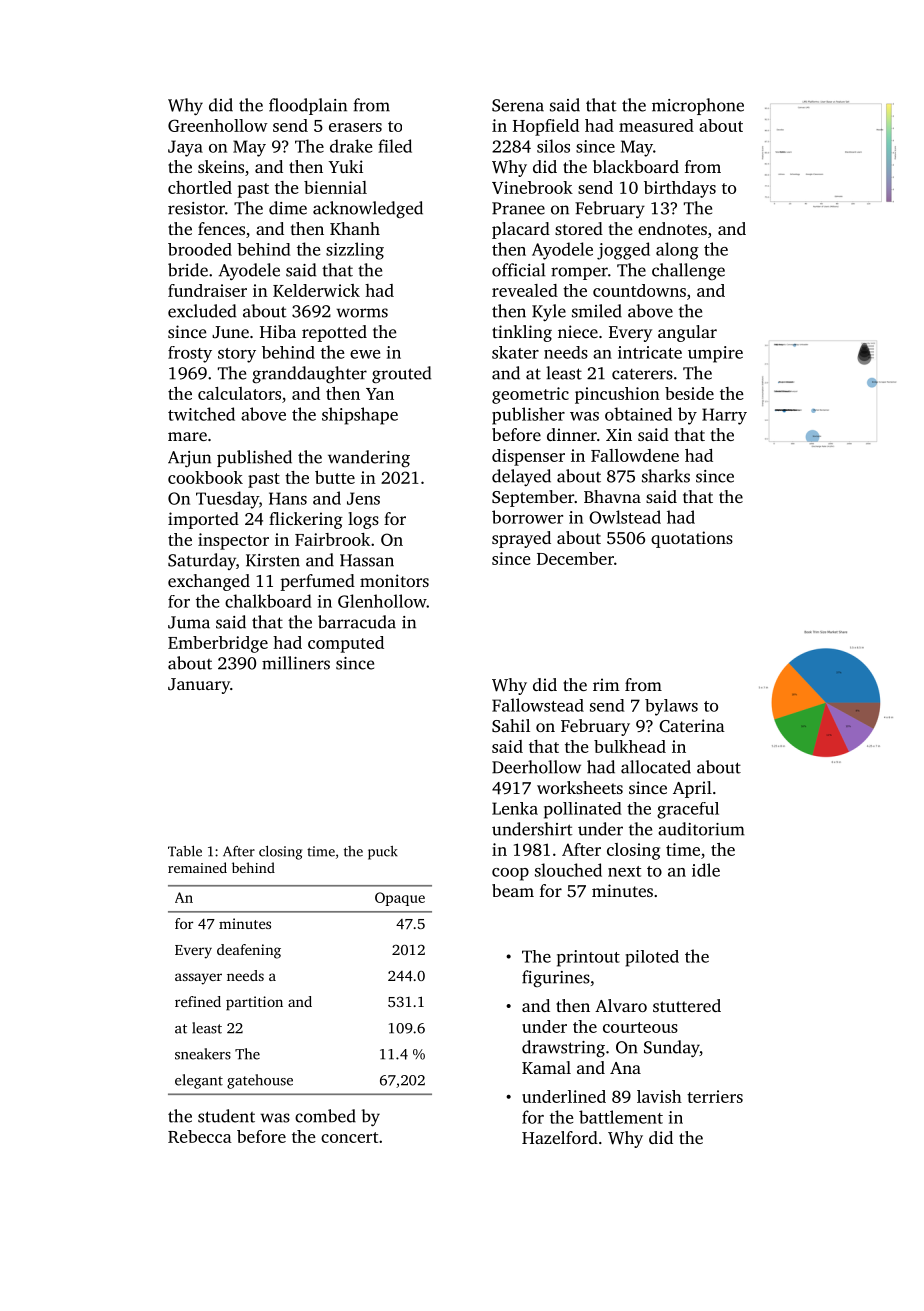 The image size is (924, 1311). What do you see at coordinates (588, 958) in the screenshot?
I see `printout` at bounding box center [588, 958].
